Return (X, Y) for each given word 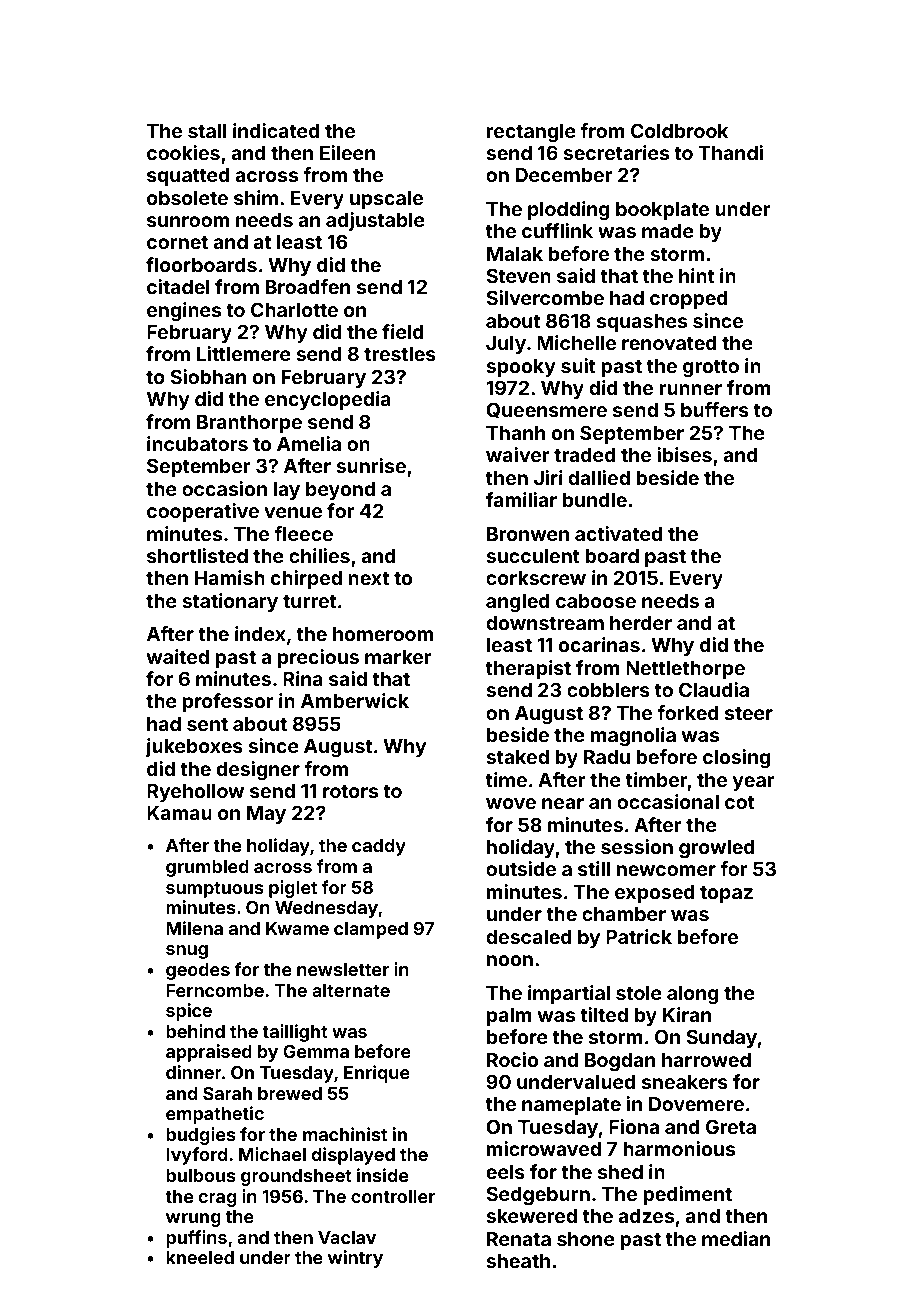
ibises (684, 454)
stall (207, 131)
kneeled (200, 1257)
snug (187, 952)
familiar (521, 499)
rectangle (531, 133)
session (637, 846)
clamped (371, 930)
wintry (355, 1259)
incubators (197, 443)
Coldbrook (679, 130)
